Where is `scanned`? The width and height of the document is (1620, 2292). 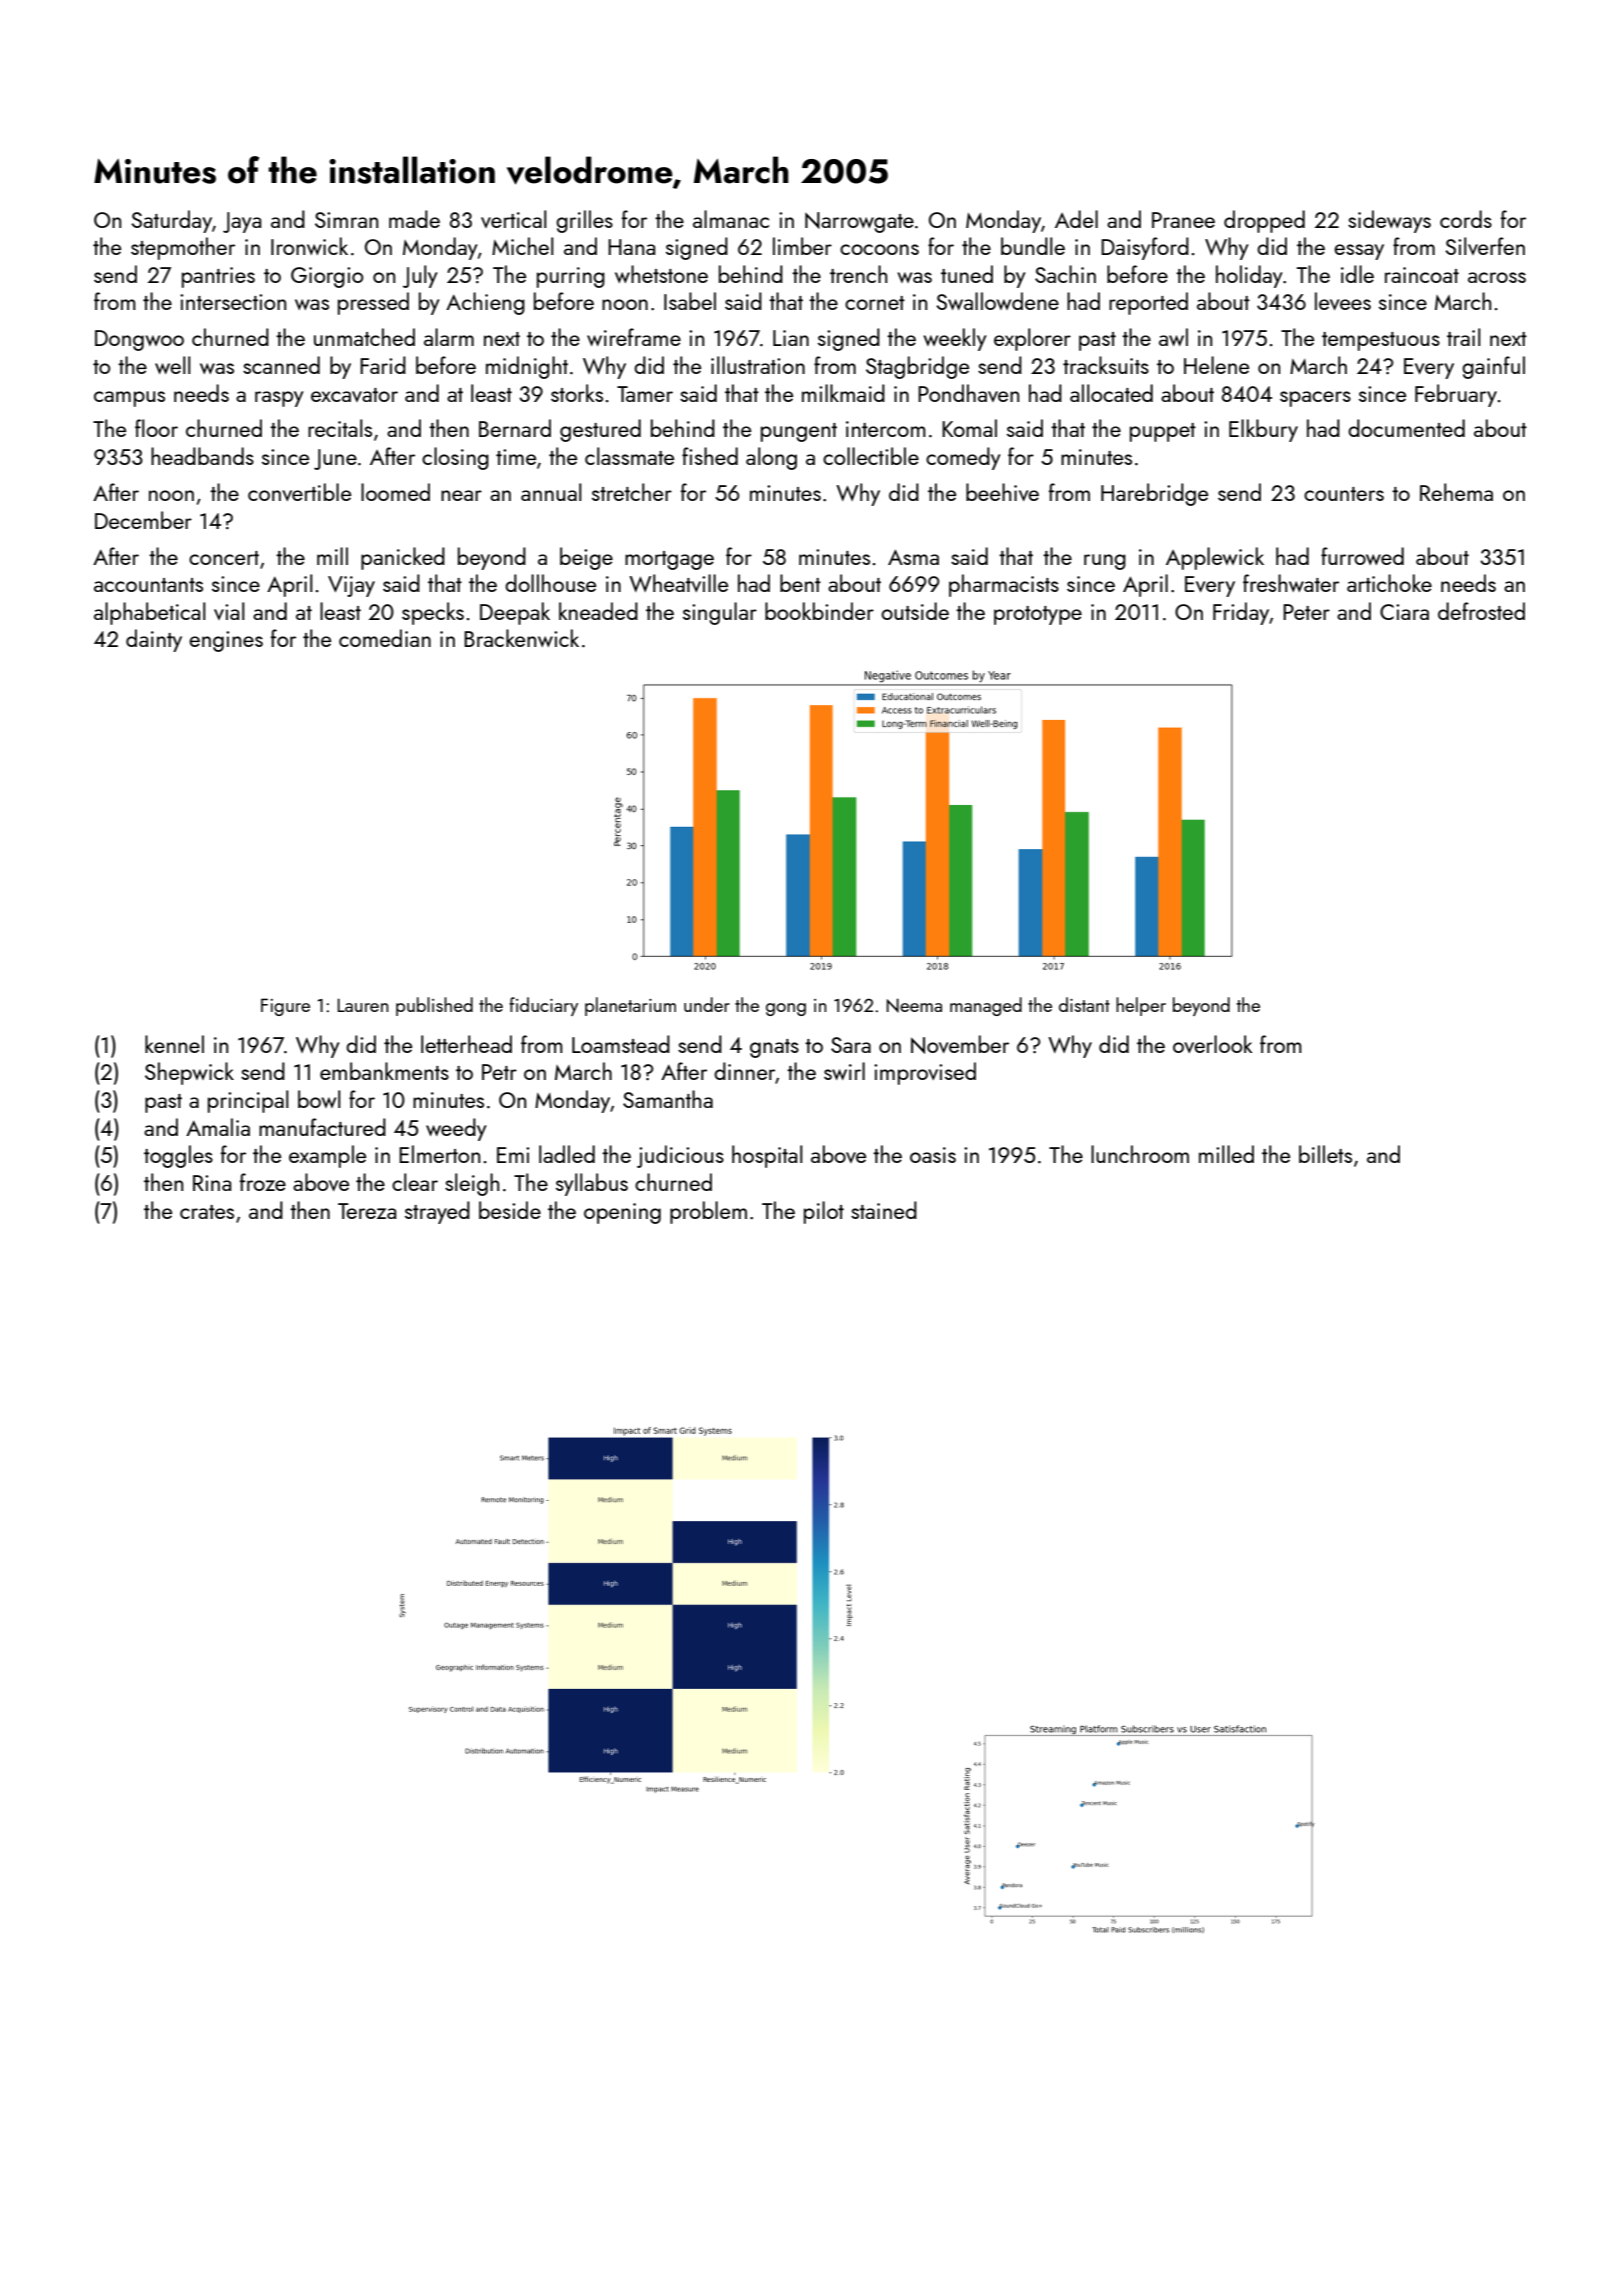 scanned is located at coordinates (281, 365).
